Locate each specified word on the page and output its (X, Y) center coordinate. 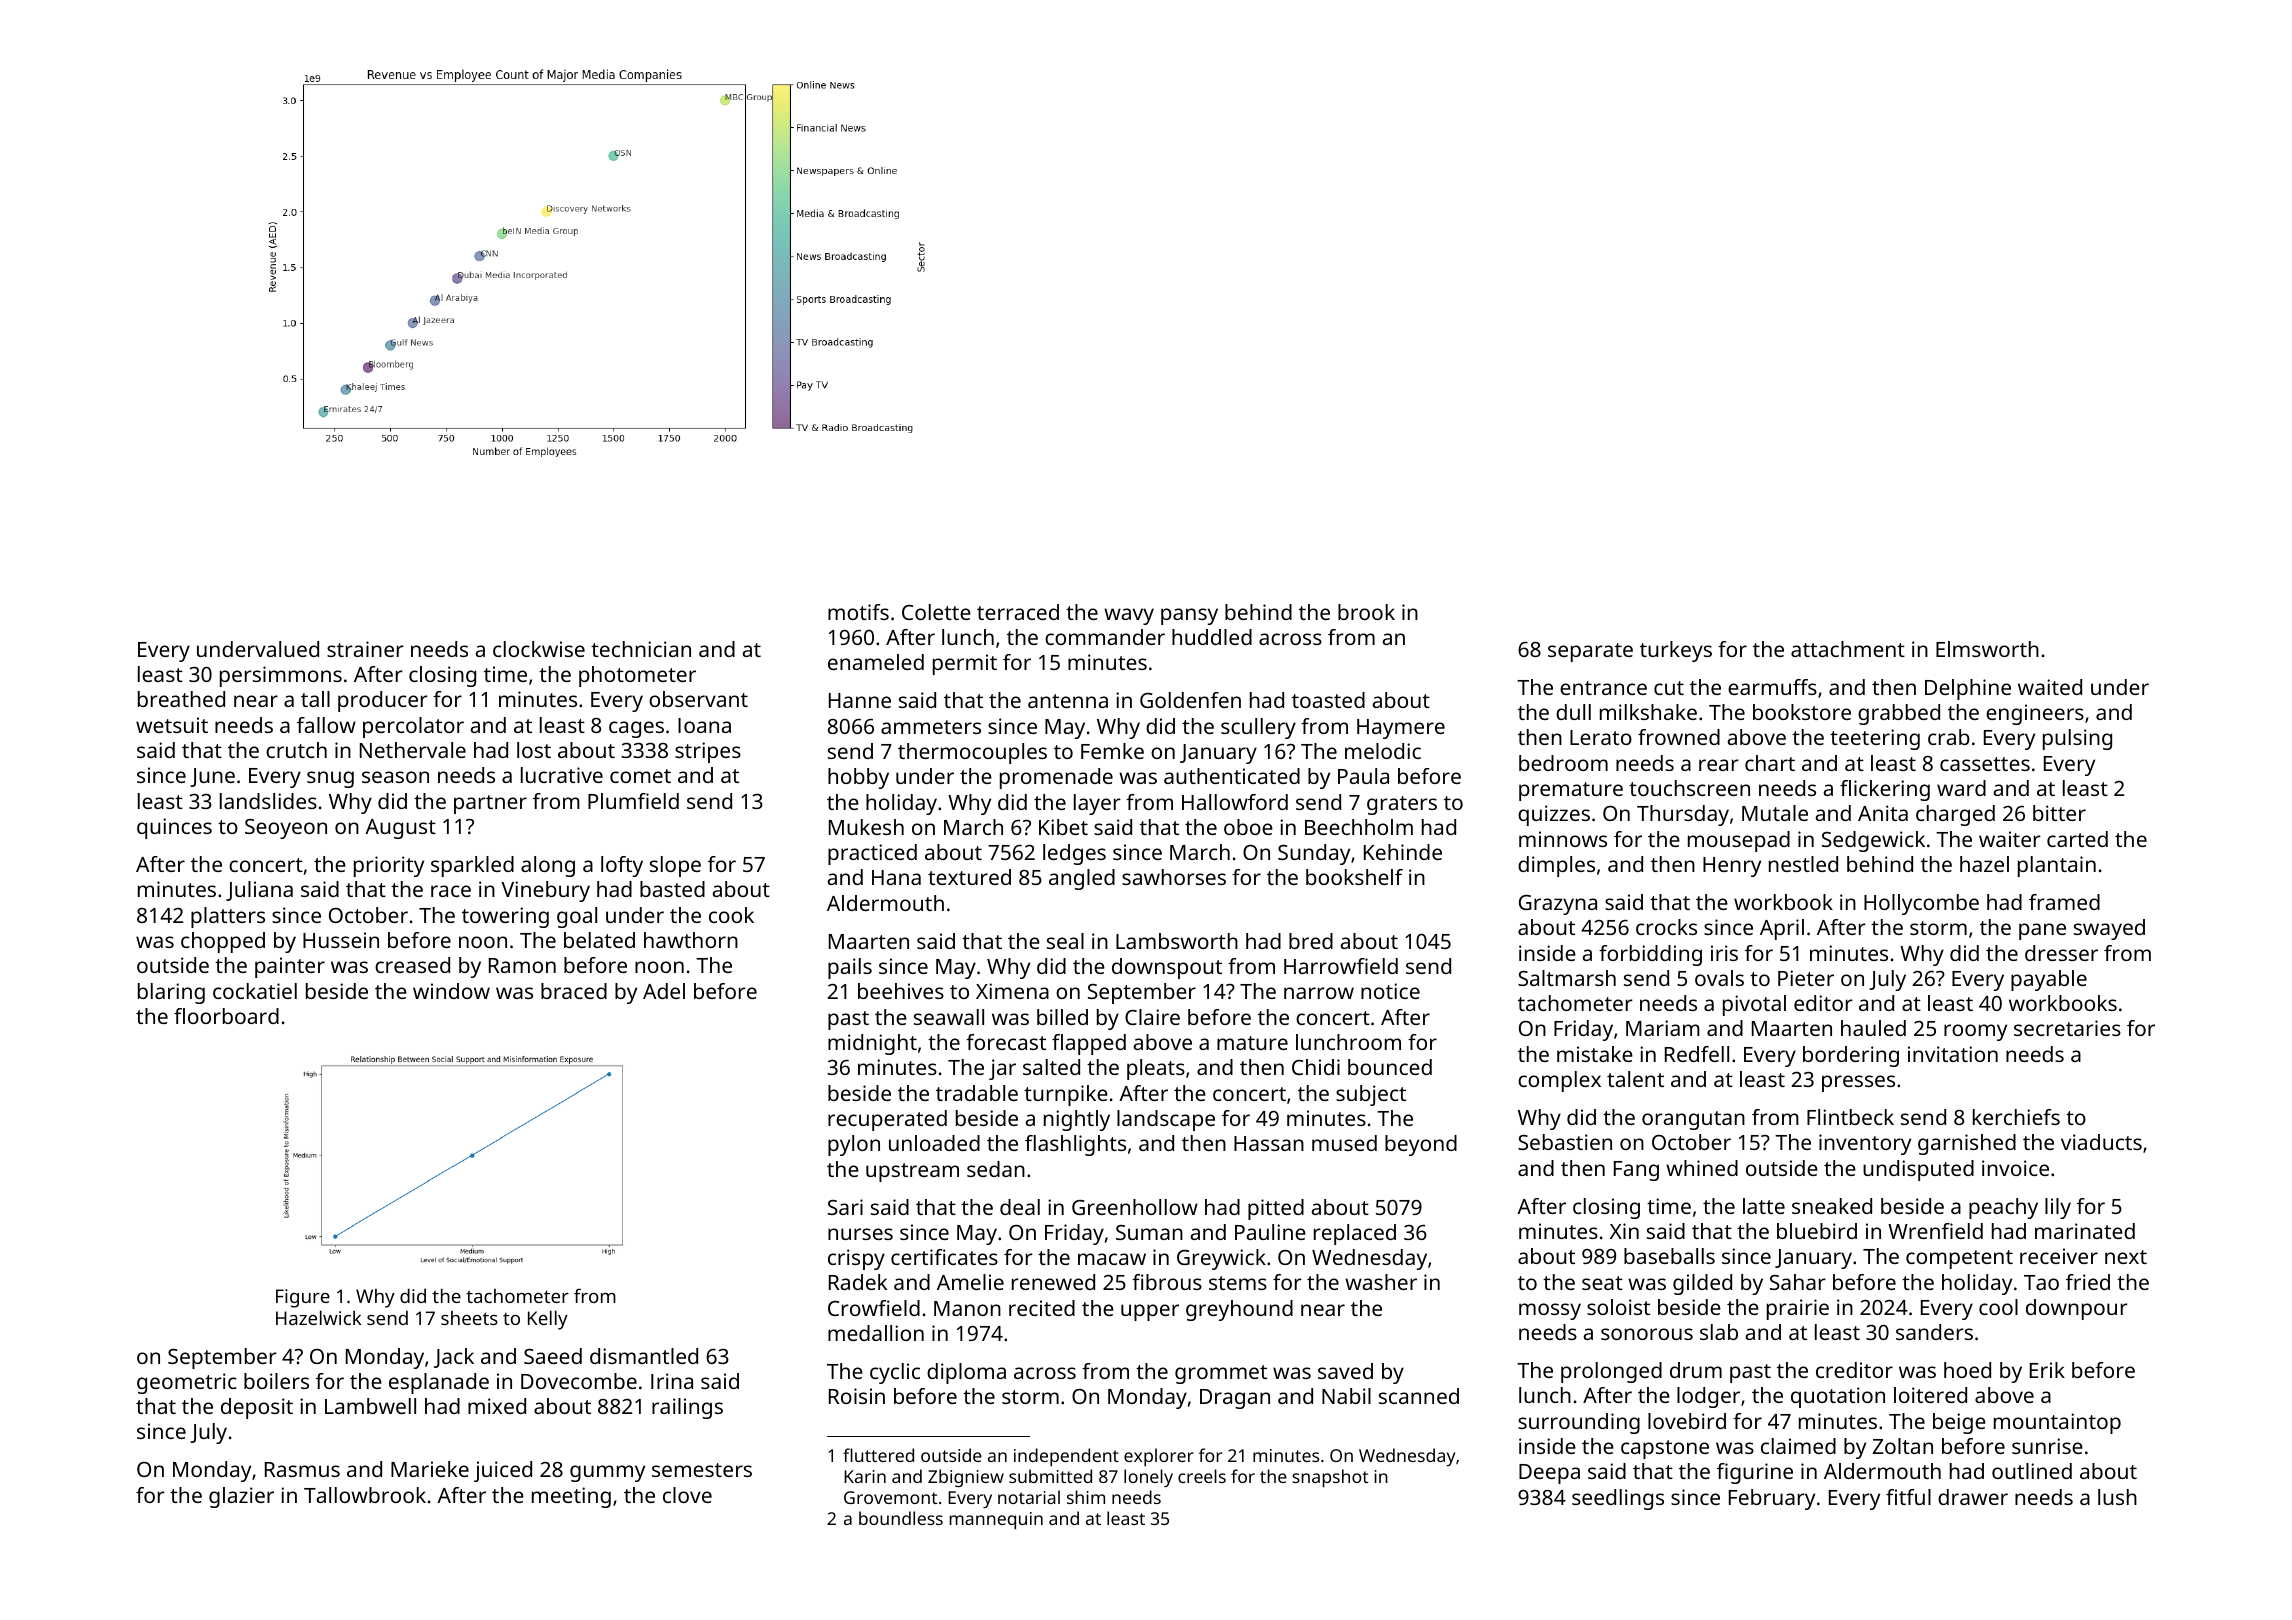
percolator (413, 727)
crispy (856, 1259)
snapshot (1330, 1478)
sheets (469, 1318)
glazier (241, 1497)
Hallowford (1235, 802)
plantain (2057, 866)
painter (290, 967)
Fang (1636, 1171)
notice (1390, 991)
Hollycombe (1921, 904)
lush (2117, 1497)
